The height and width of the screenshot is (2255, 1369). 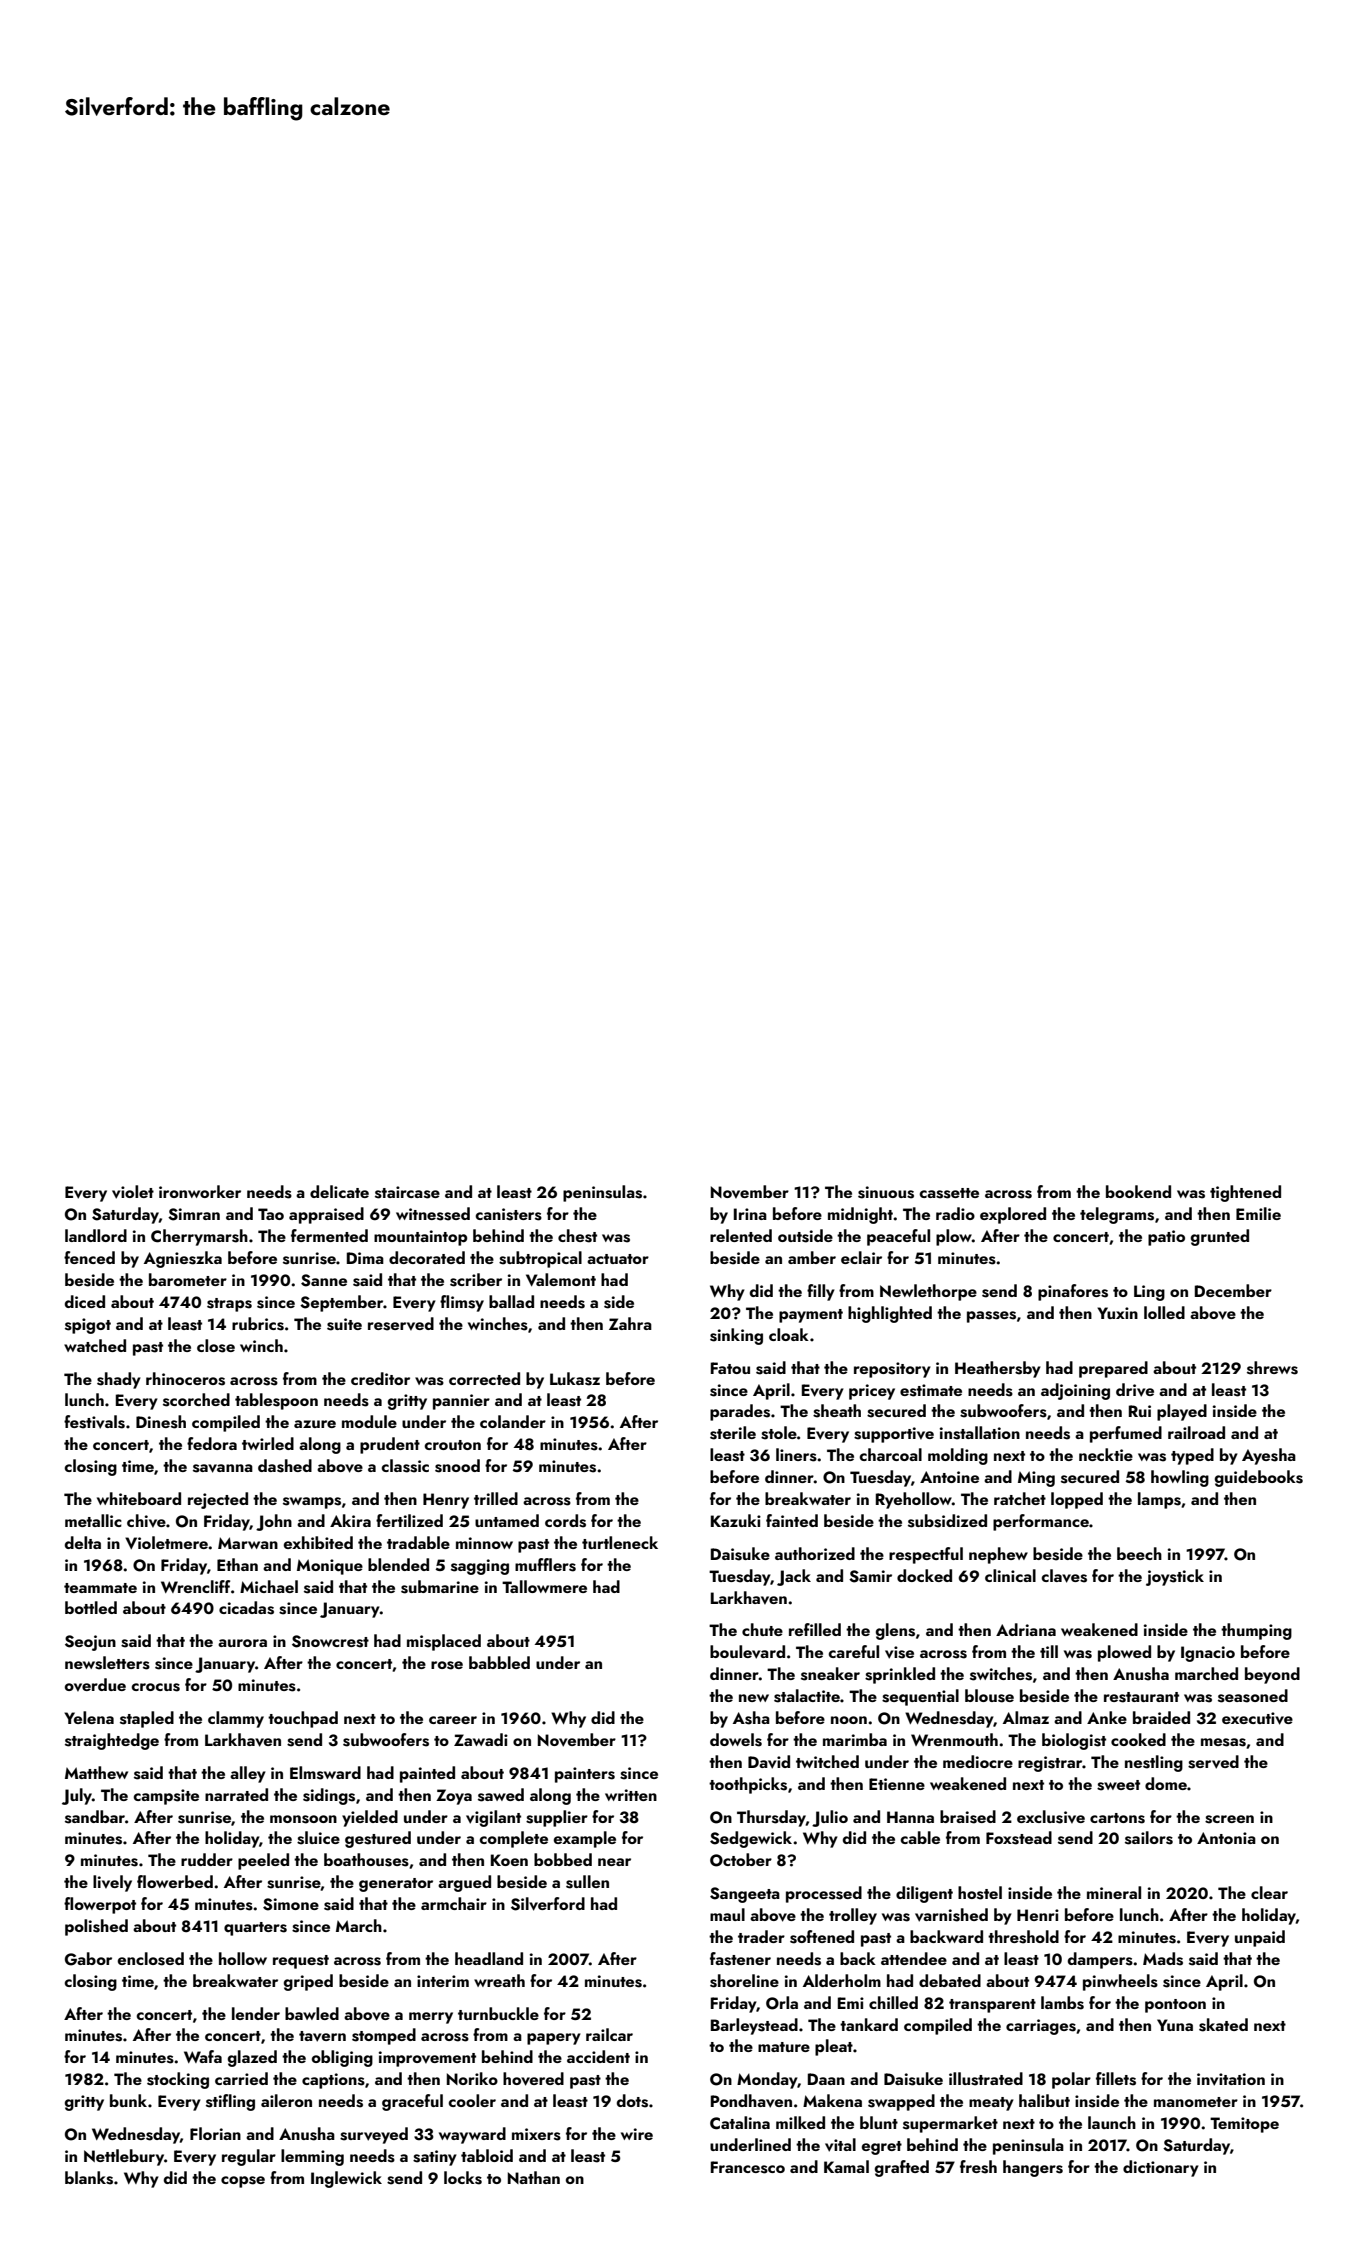 I want to click on bunk, so click(x=128, y=2100).
